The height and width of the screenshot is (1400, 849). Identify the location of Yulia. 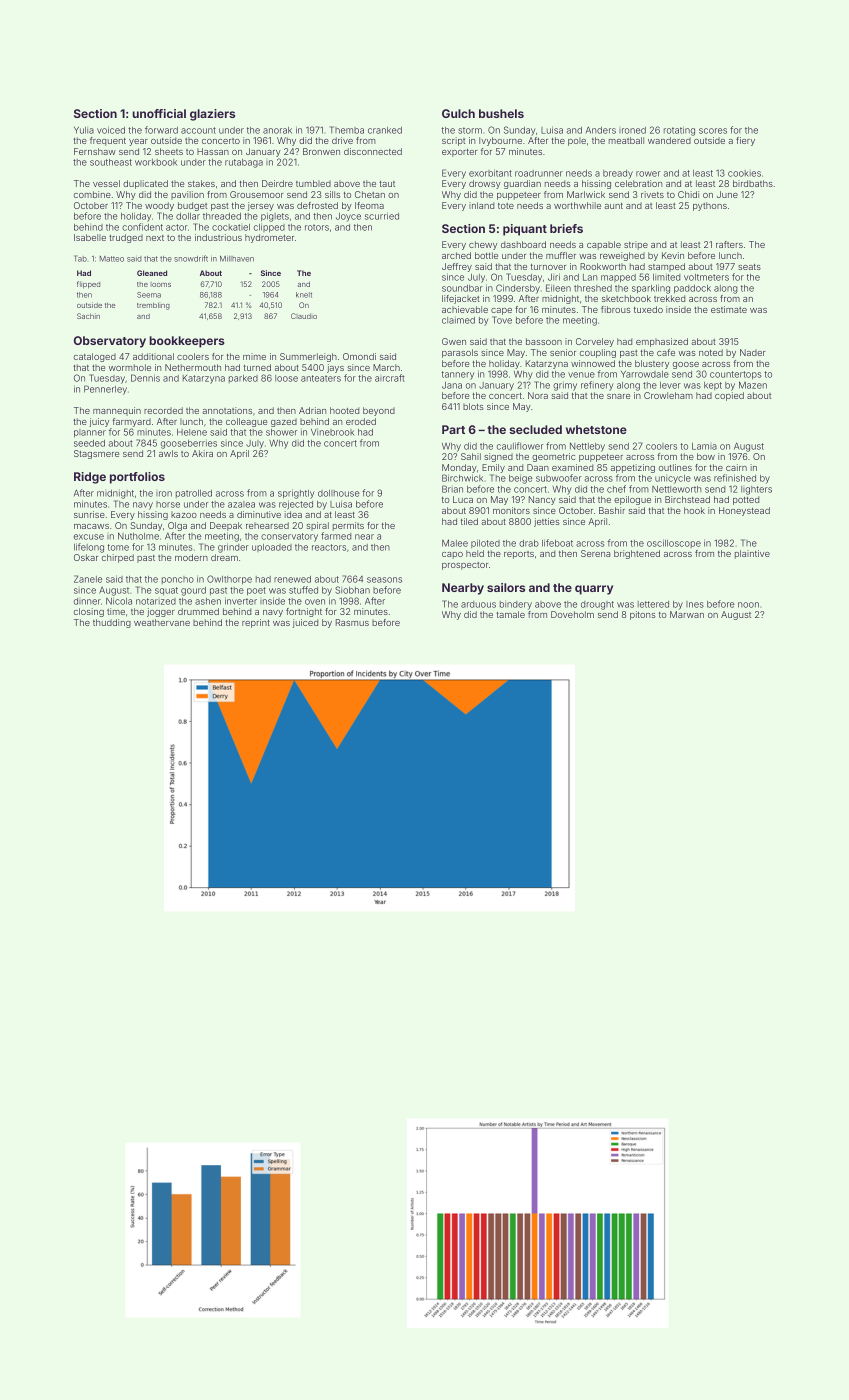
(84, 130).
